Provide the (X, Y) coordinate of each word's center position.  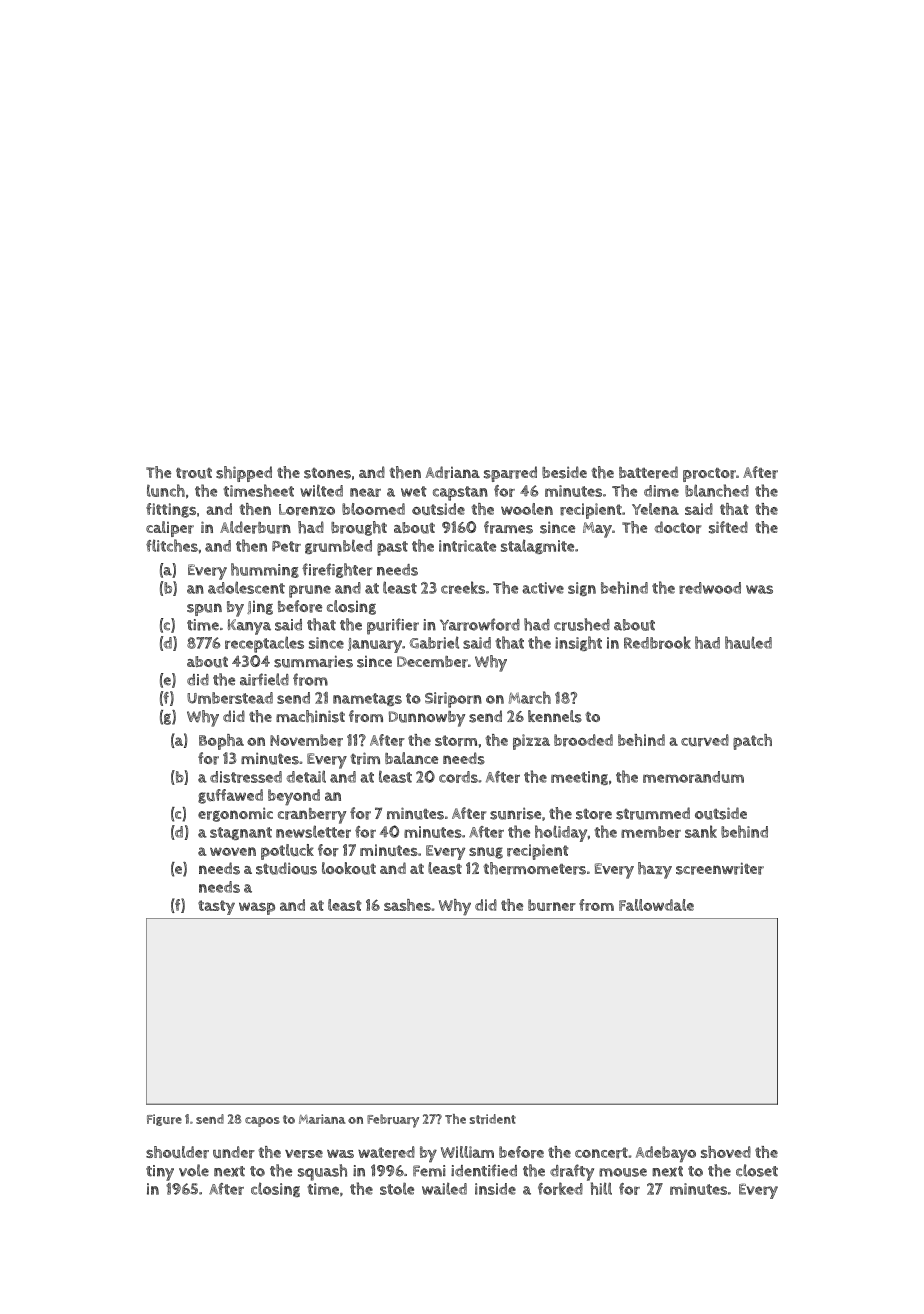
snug (486, 853)
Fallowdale (656, 905)
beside (564, 472)
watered (386, 1152)
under (234, 1152)
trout (194, 473)
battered (648, 472)
